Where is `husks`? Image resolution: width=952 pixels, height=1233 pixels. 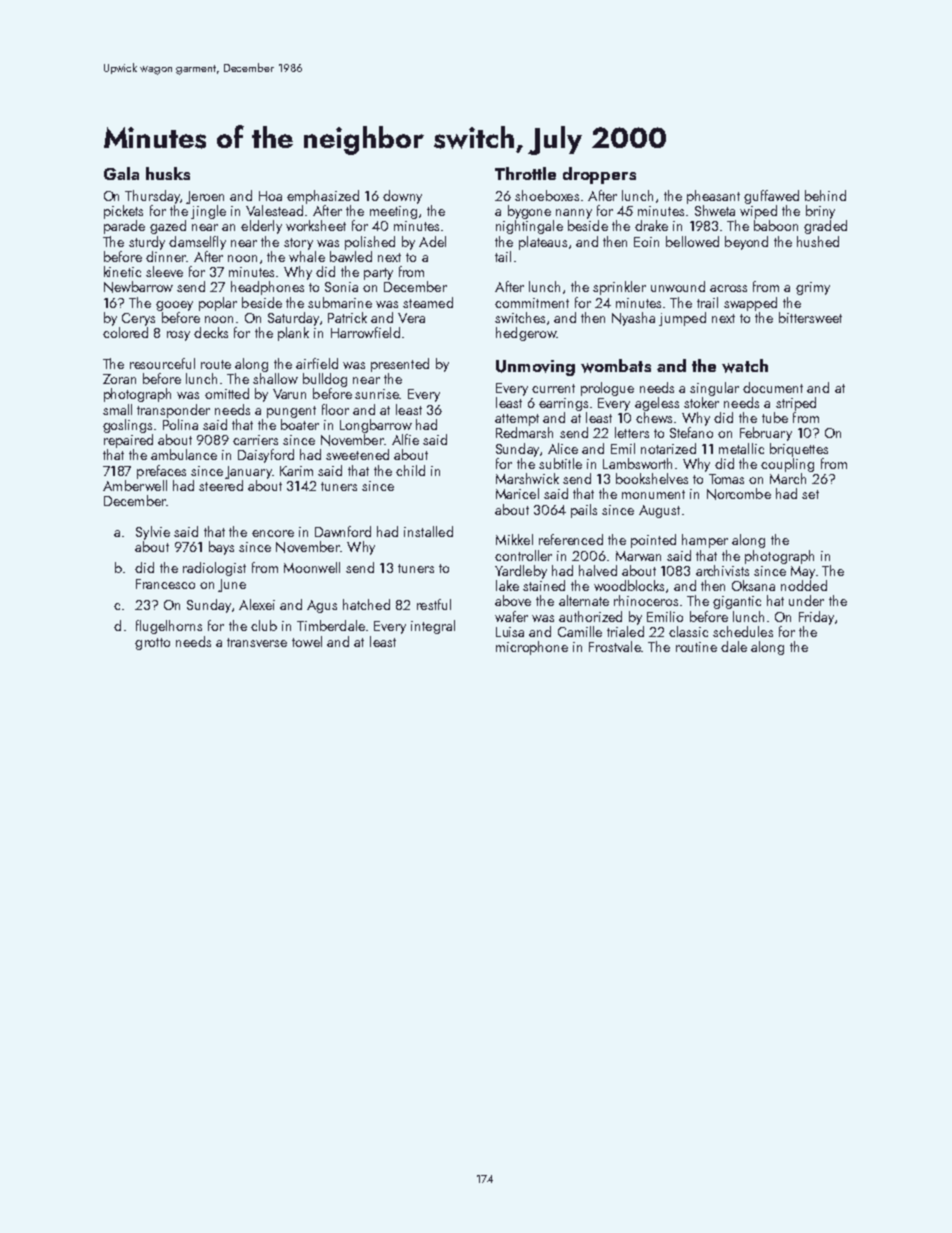 husks is located at coordinates (168, 173).
